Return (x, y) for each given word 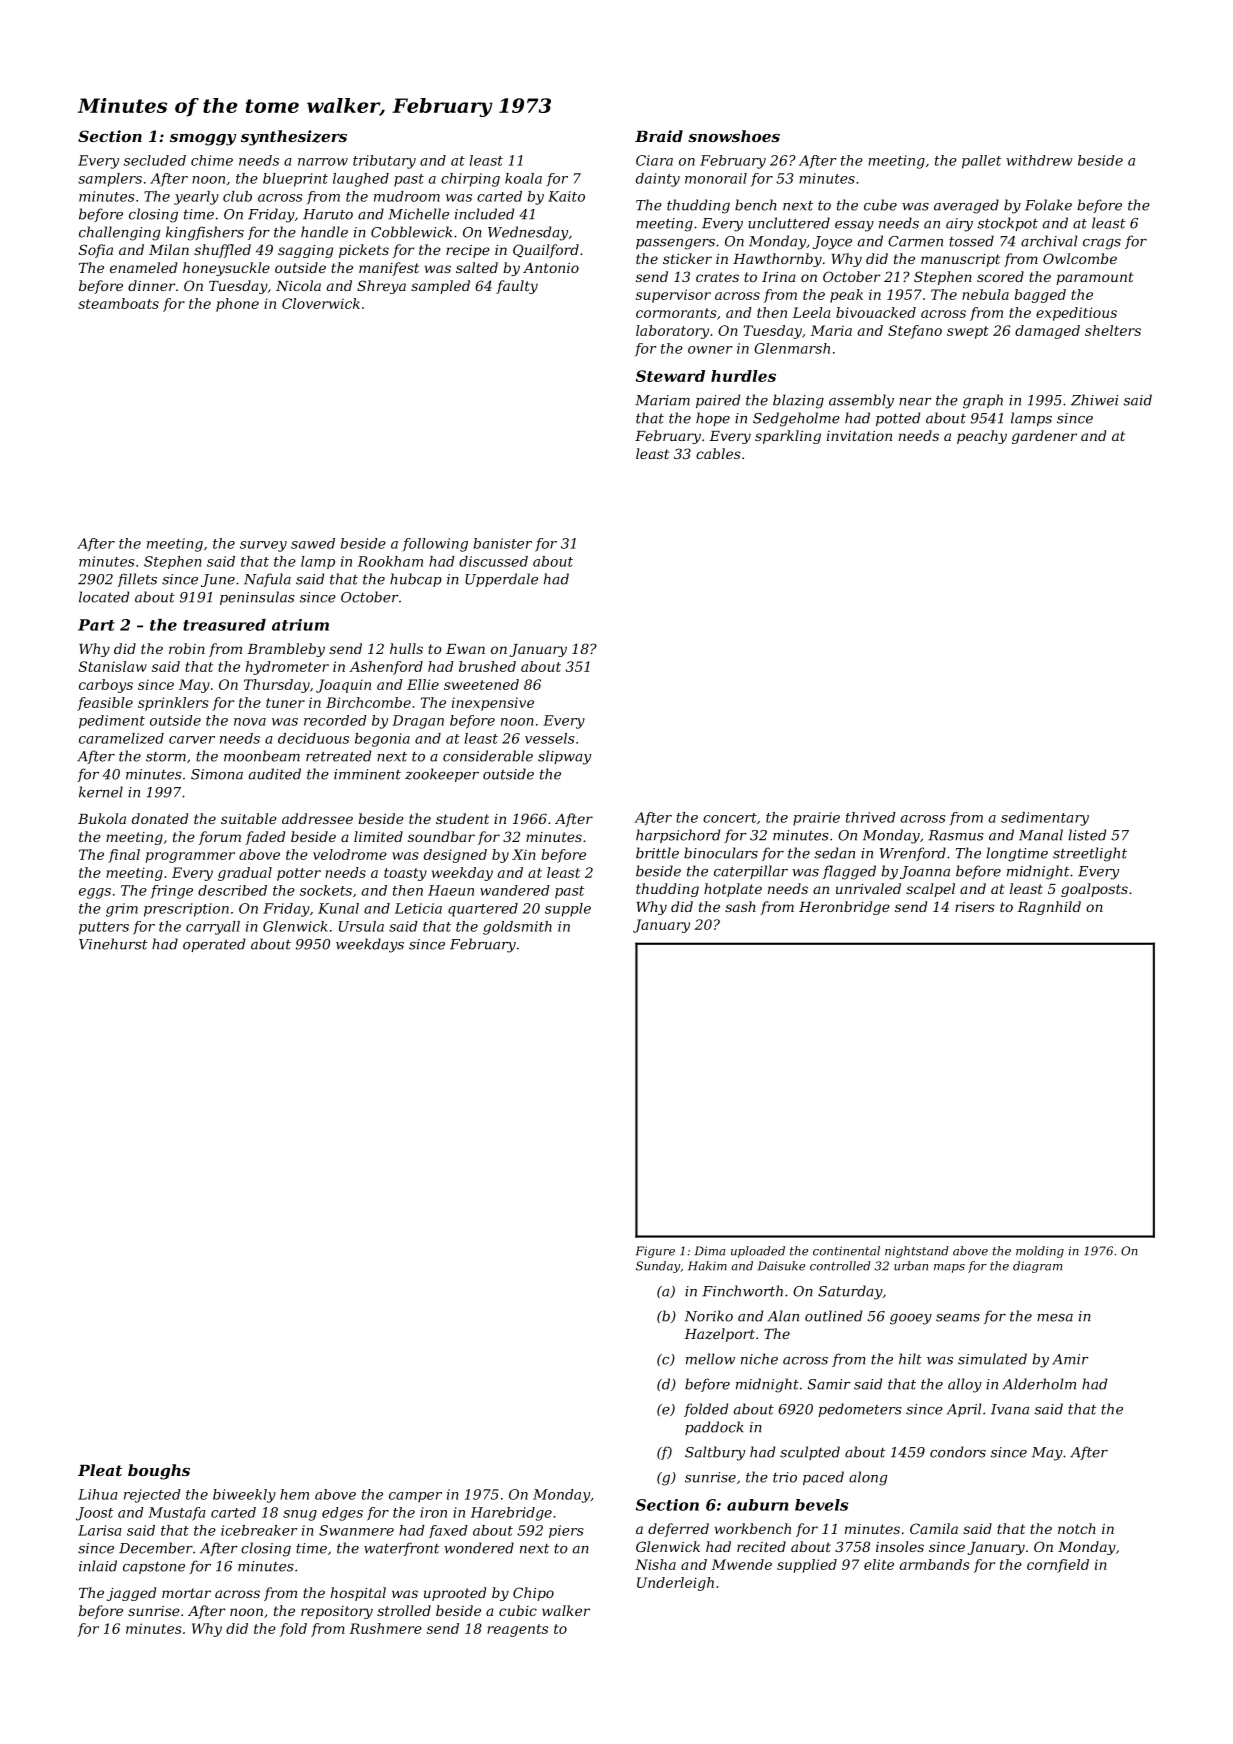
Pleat (100, 1470)
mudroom (407, 196)
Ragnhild (1049, 908)
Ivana (1010, 1409)
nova (250, 722)
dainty (658, 180)
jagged (131, 1594)
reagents (517, 1630)
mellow (710, 1359)
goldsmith (517, 928)
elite (879, 1564)
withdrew (1039, 160)
